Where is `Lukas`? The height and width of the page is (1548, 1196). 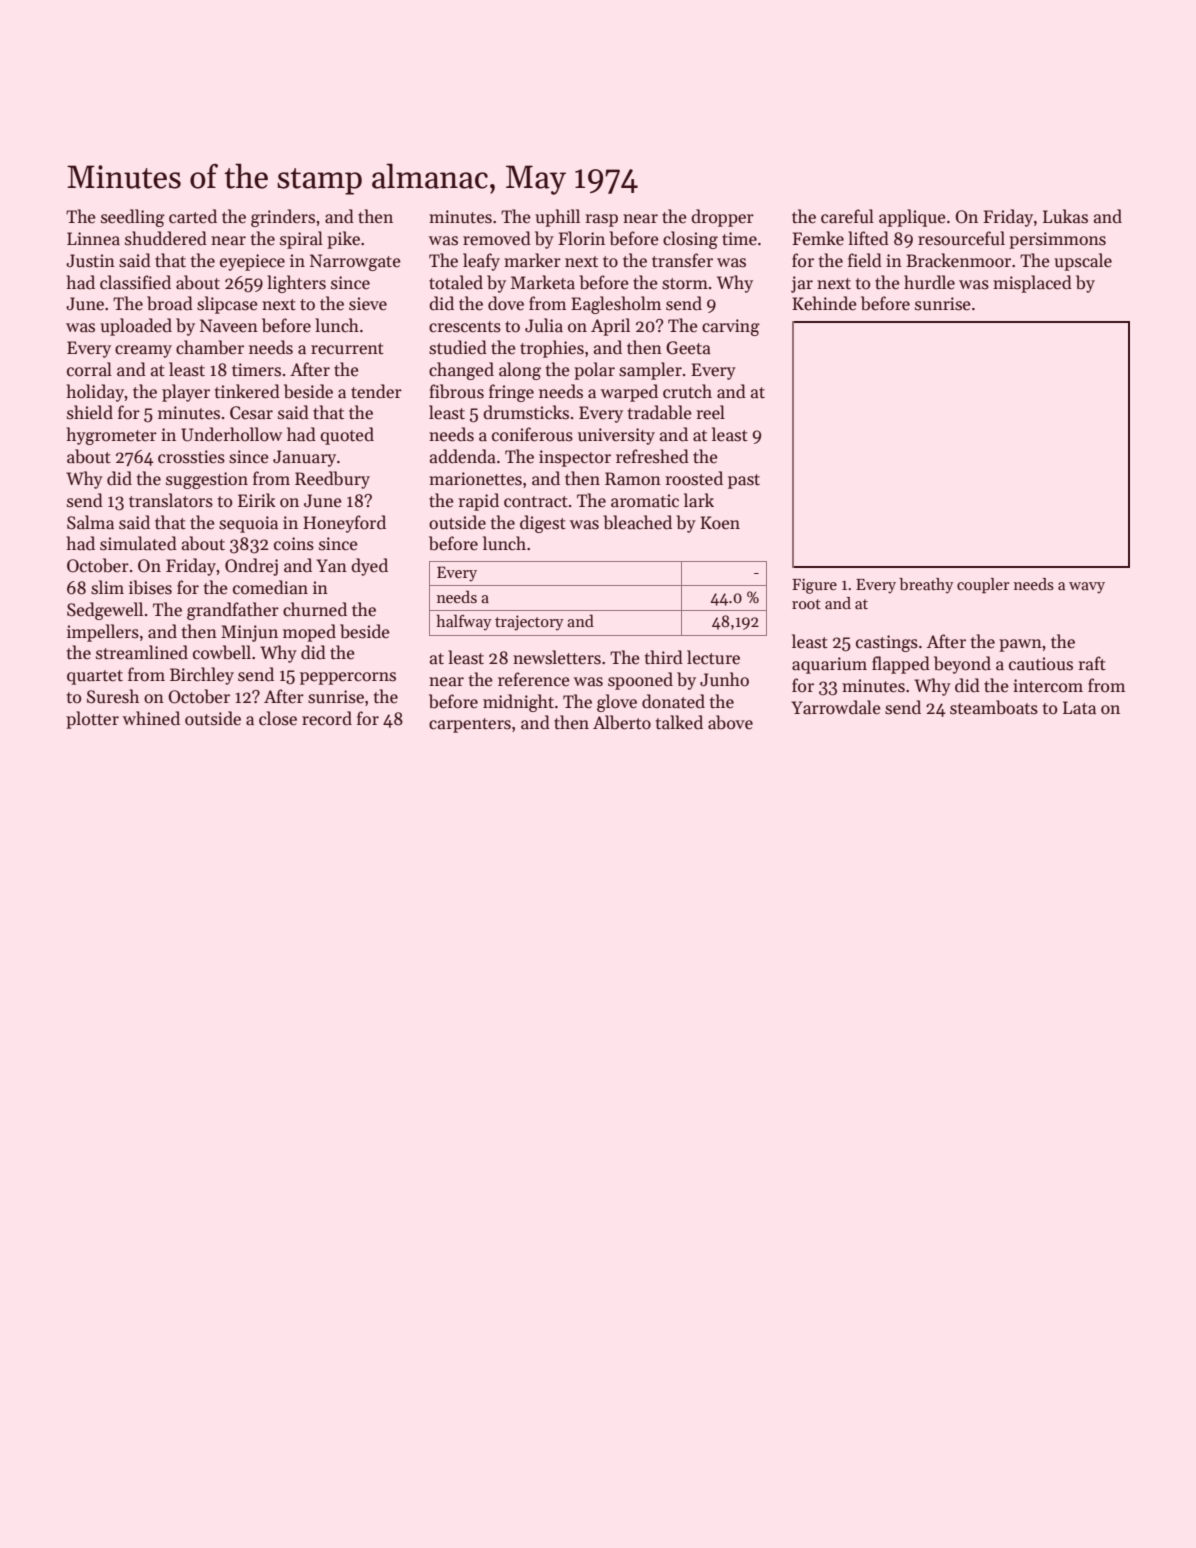 Lukas is located at coordinates (1065, 216).
